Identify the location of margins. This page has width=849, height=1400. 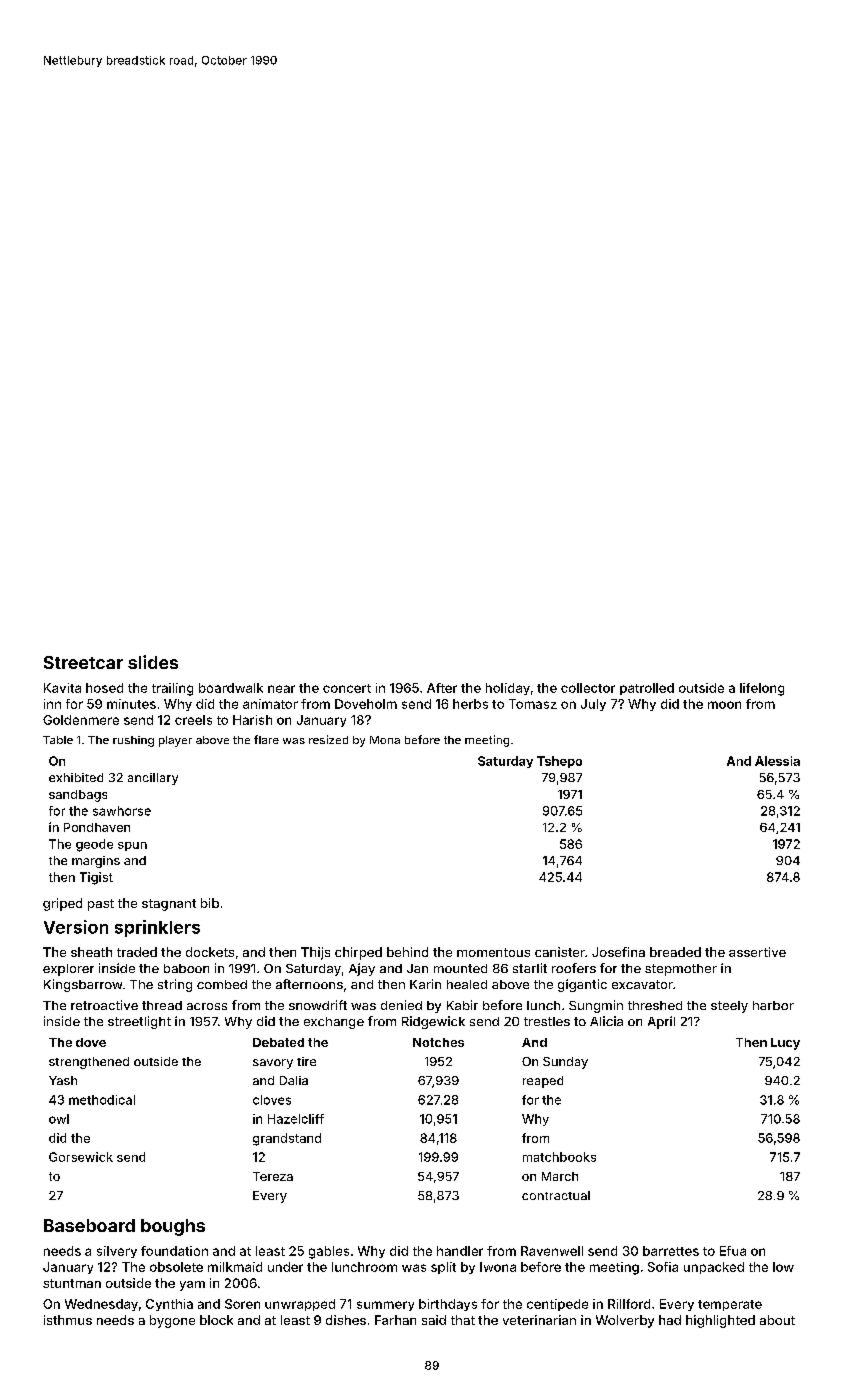
(96, 862).
